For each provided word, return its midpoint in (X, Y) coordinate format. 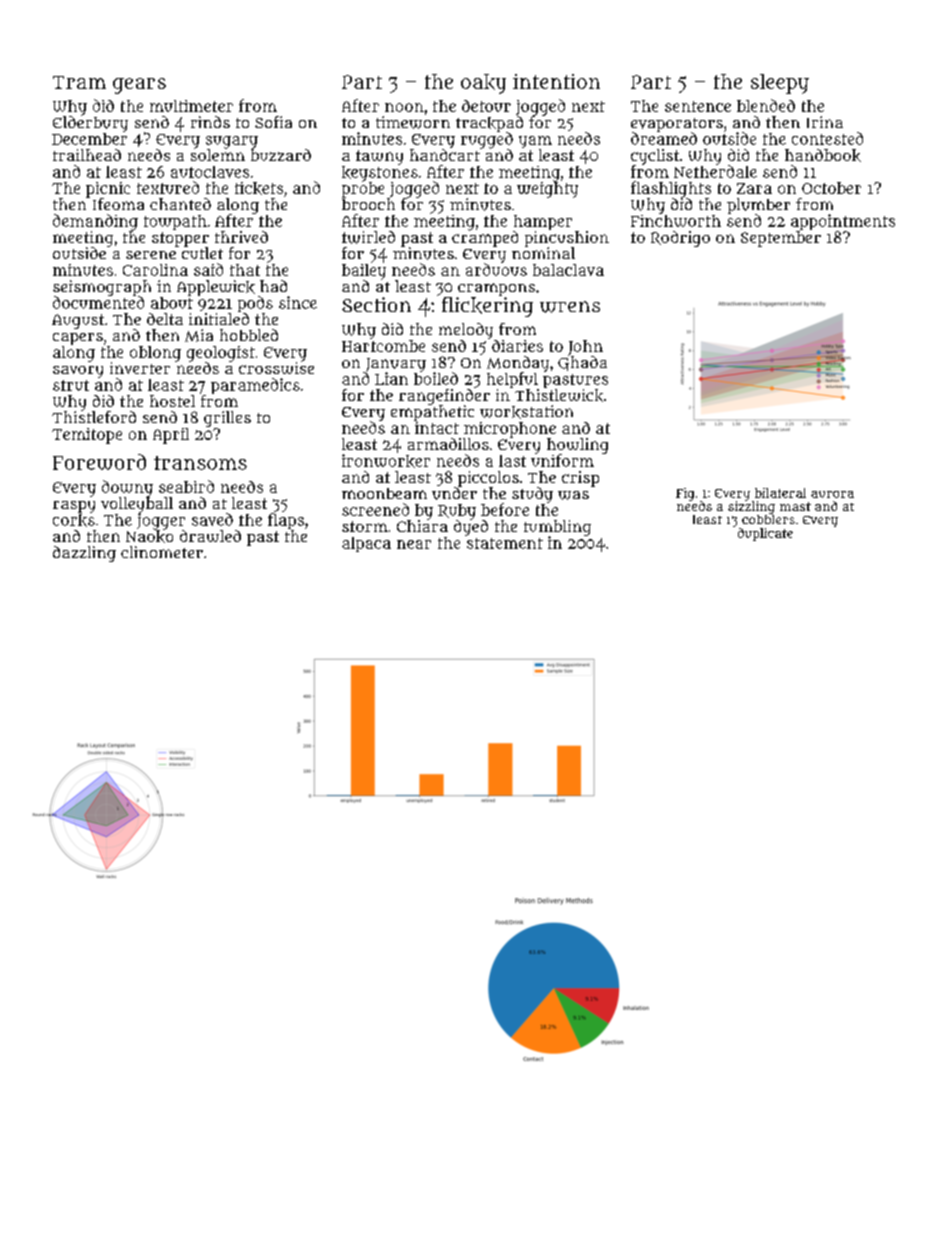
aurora (832, 494)
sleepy (780, 84)
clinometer (162, 552)
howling (577, 446)
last (512, 461)
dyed (471, 528)
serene (151, 255)
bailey (364, 272)
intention (556, 81)
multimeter (191, 106)
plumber (758, 206)
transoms (200, 463)
